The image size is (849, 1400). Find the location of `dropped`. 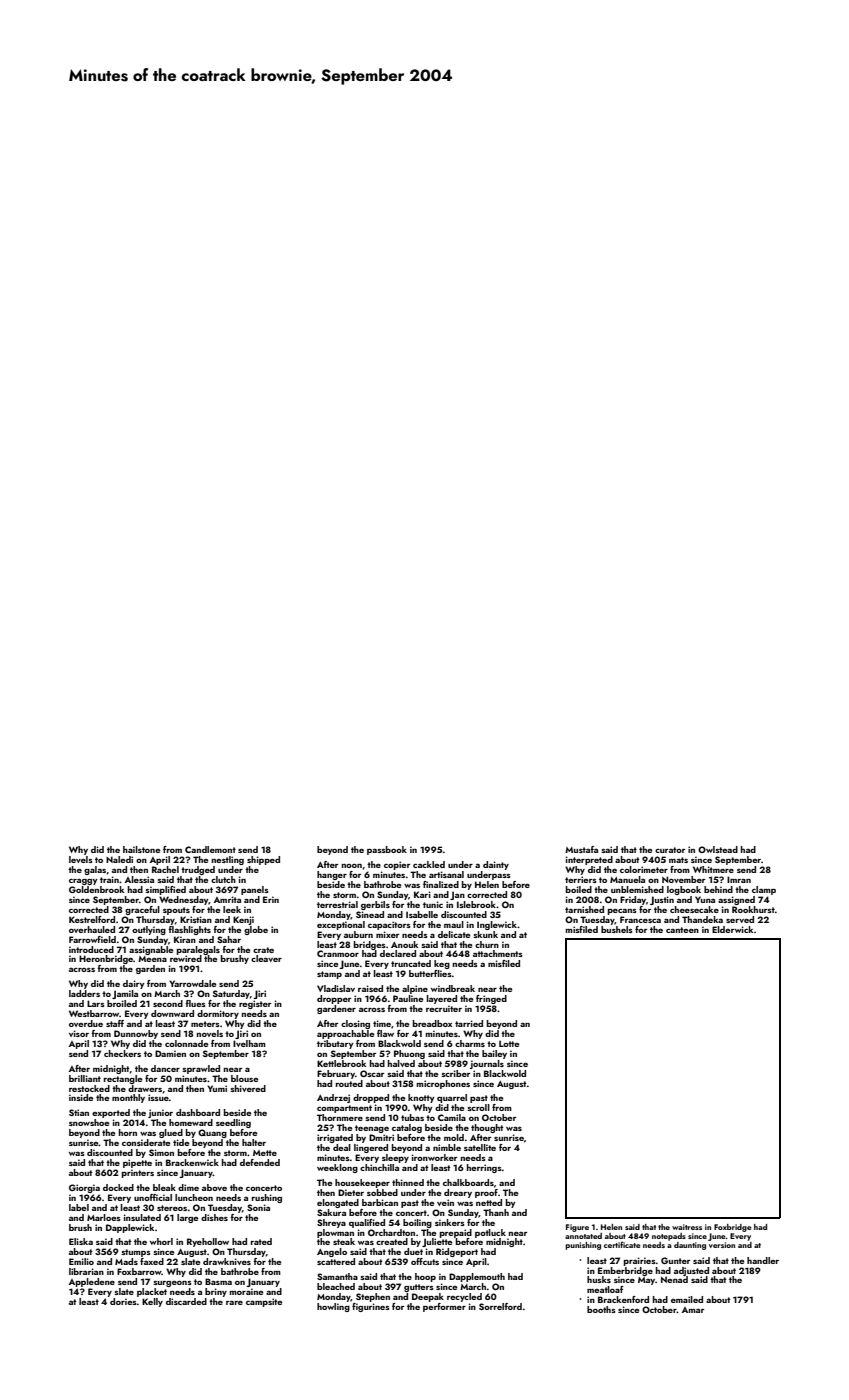

dropped is located at coordinates (371, 1098).
